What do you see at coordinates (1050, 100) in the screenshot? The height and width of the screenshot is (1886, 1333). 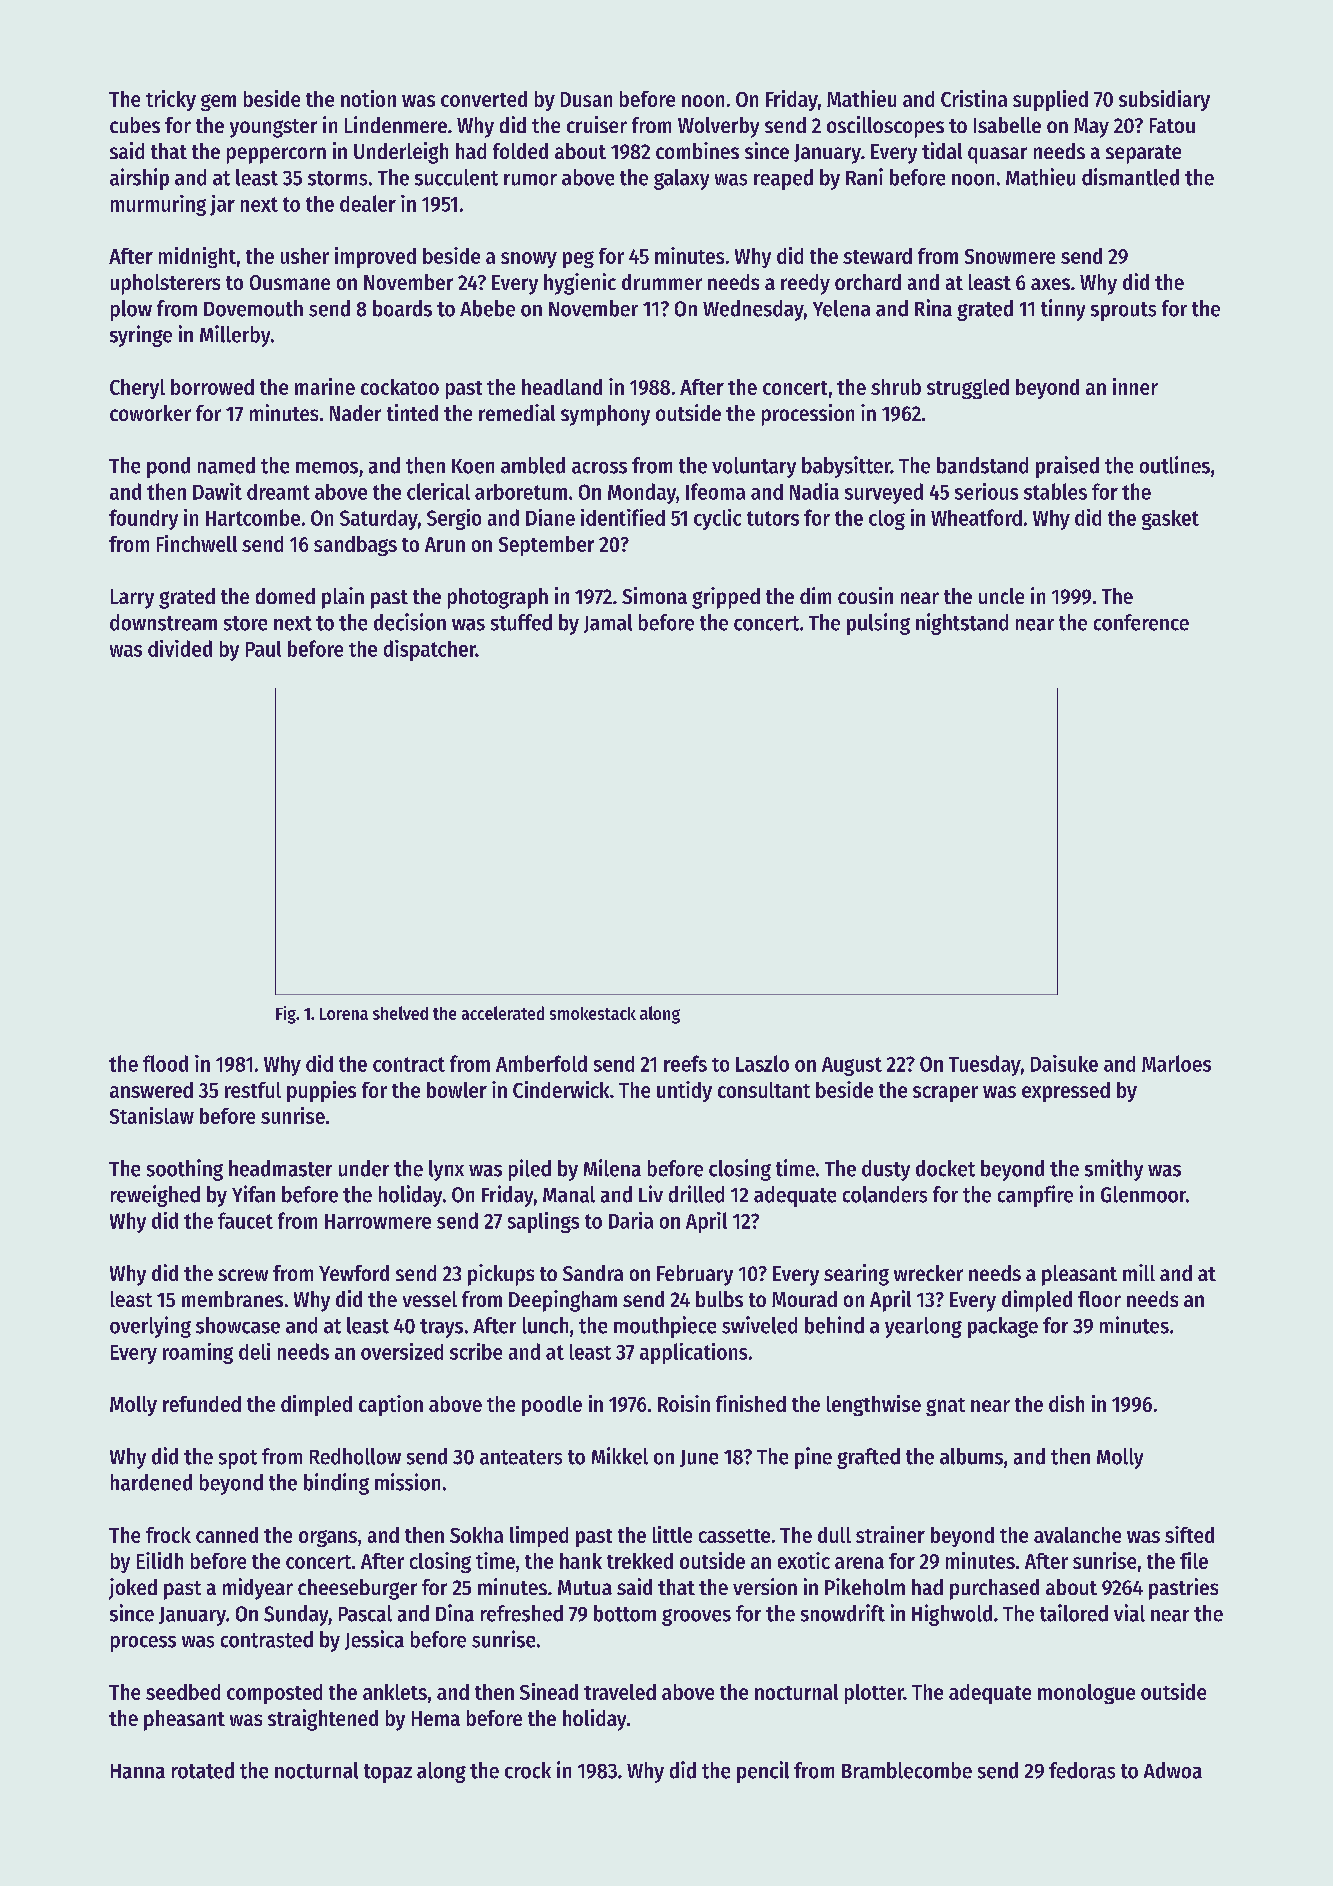 I see `supplied` at bounding box center [1050, 100].
